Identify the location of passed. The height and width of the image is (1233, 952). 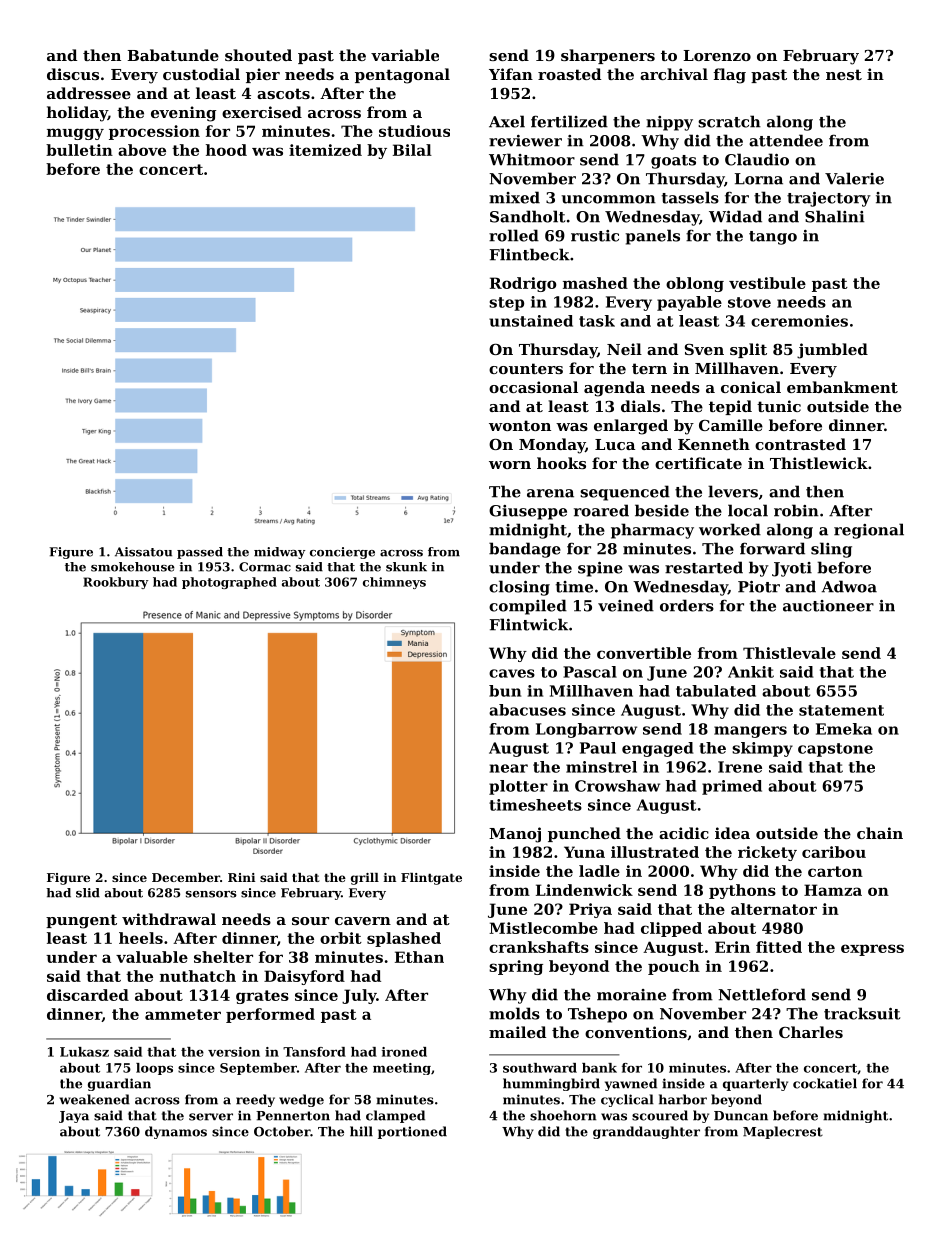
(200, 553).
